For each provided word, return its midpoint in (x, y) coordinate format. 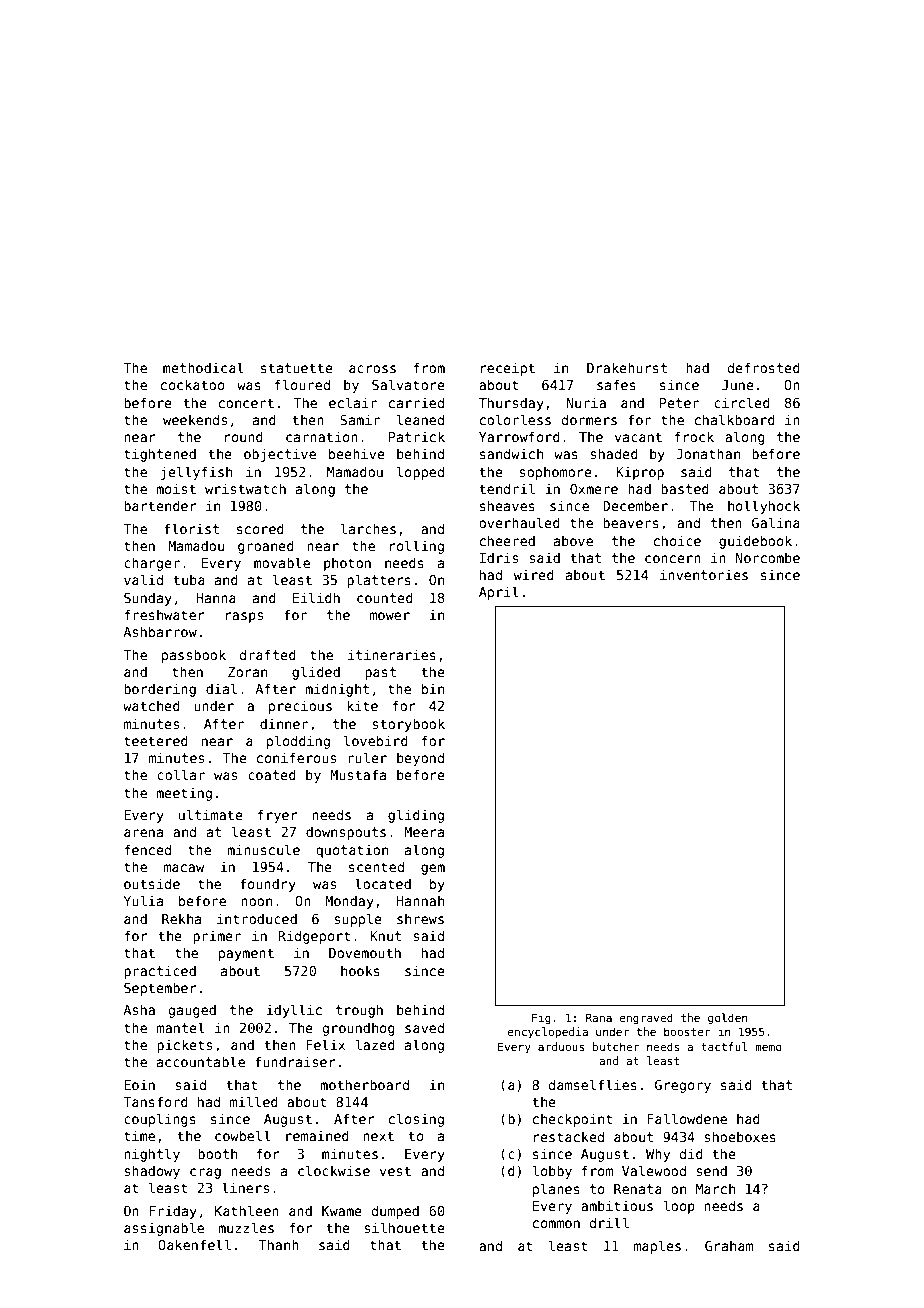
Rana (599, 1017)
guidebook (755, 542)
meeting (184, 794)
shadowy (152, 1172)
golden (727, 1019)
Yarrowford (519, 436)
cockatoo (193, 384)
